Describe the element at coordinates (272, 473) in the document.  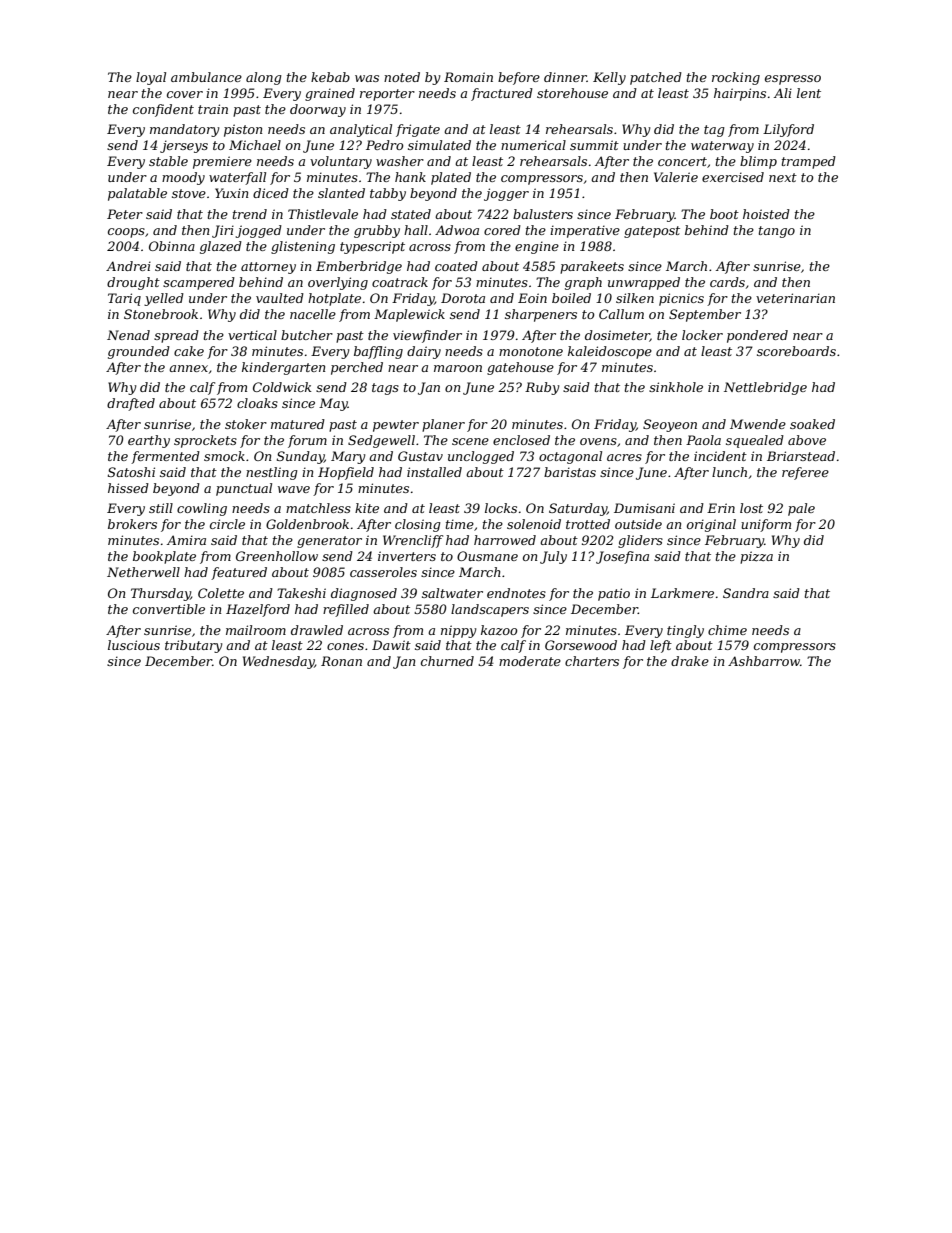
I see `nestling` at that location.
